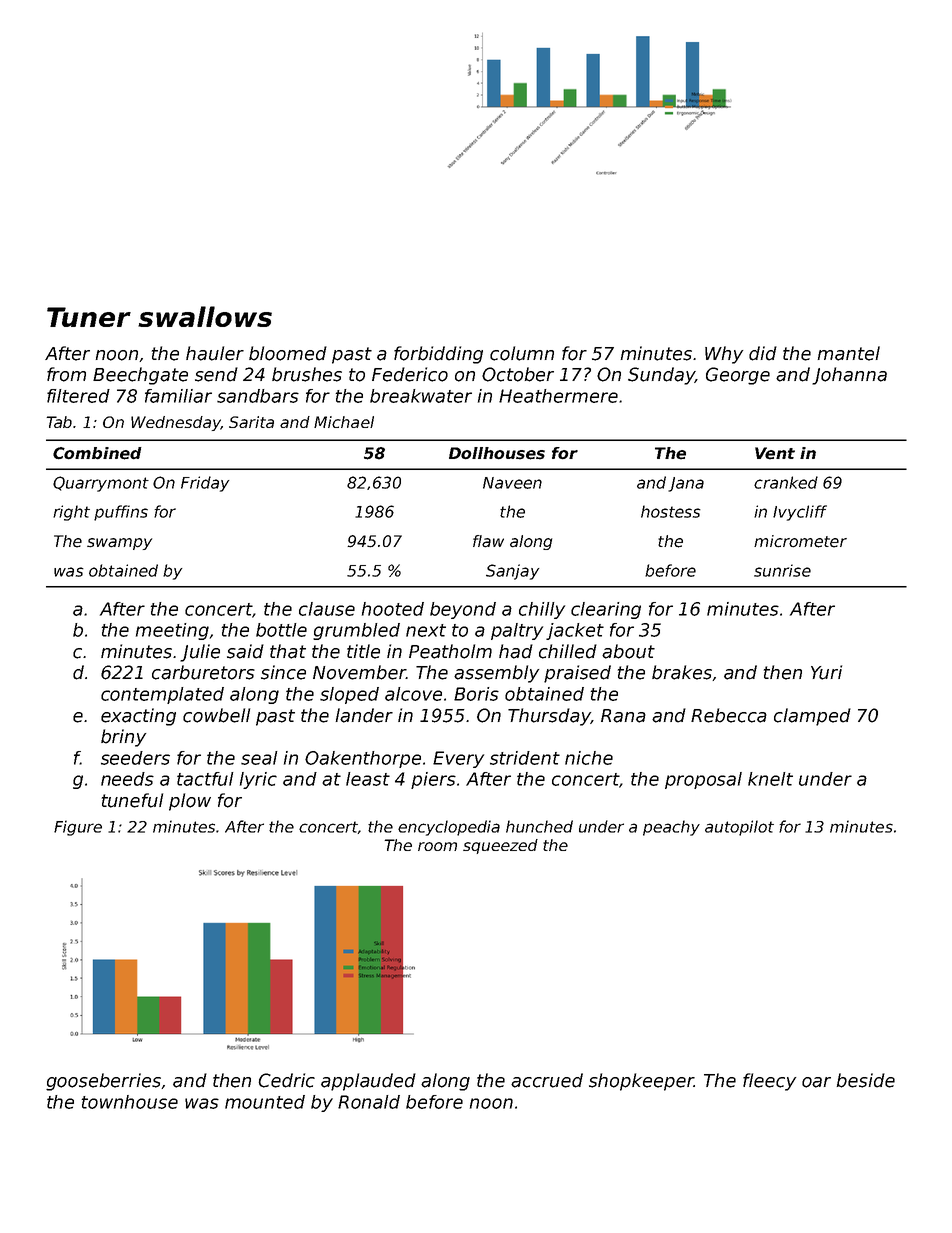 The width and height of the page is (952, 1233). What do you see at coordinates (121, 513) in the page?
I see `puffins` at bounding box center [121, 513].
